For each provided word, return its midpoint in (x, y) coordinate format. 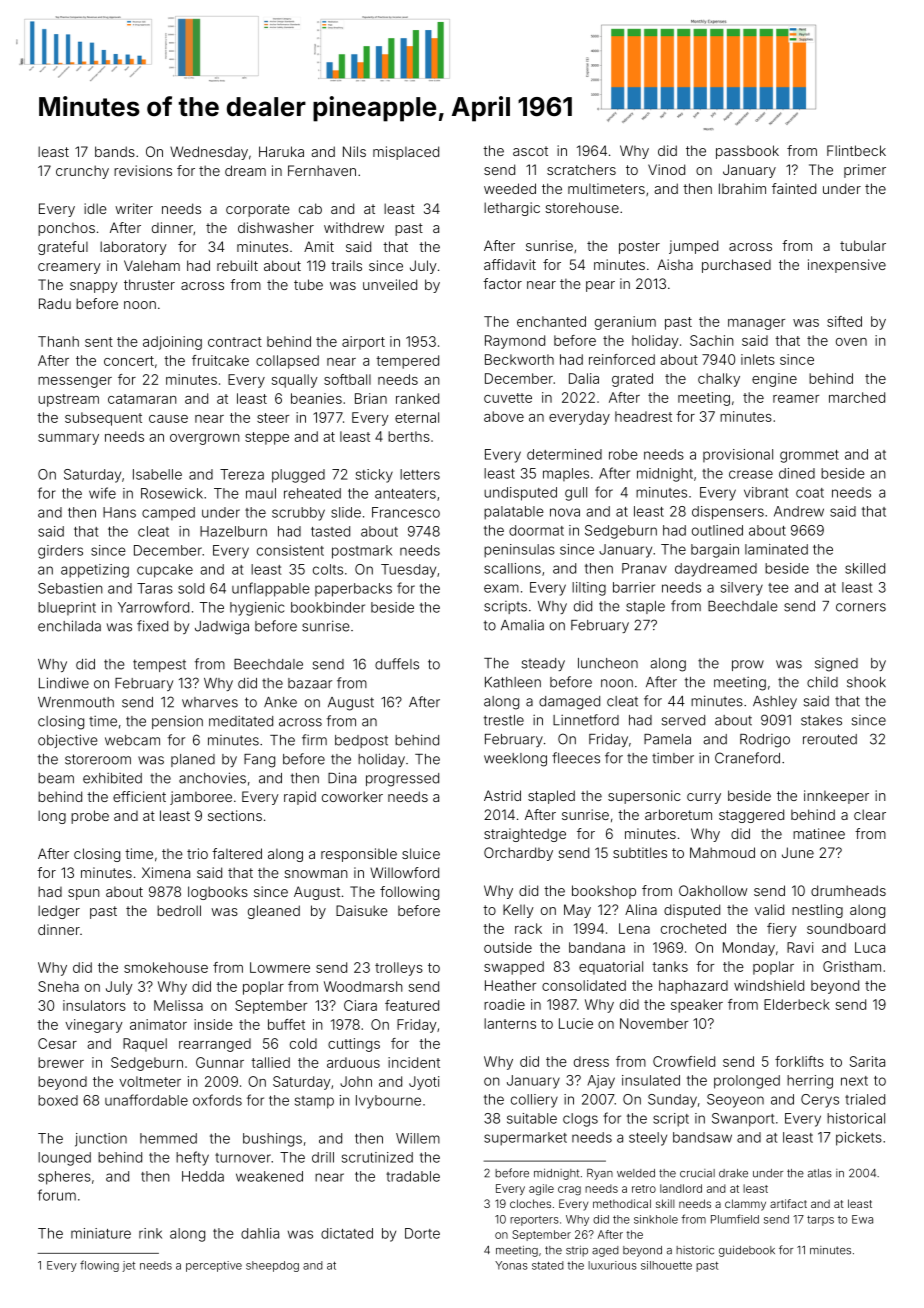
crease (751, 474)
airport (363, 343)
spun (84, 894)
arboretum (678, 814)
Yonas (511, 1265)
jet (128, 1266)
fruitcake (220, 360)
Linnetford (586, 720)
